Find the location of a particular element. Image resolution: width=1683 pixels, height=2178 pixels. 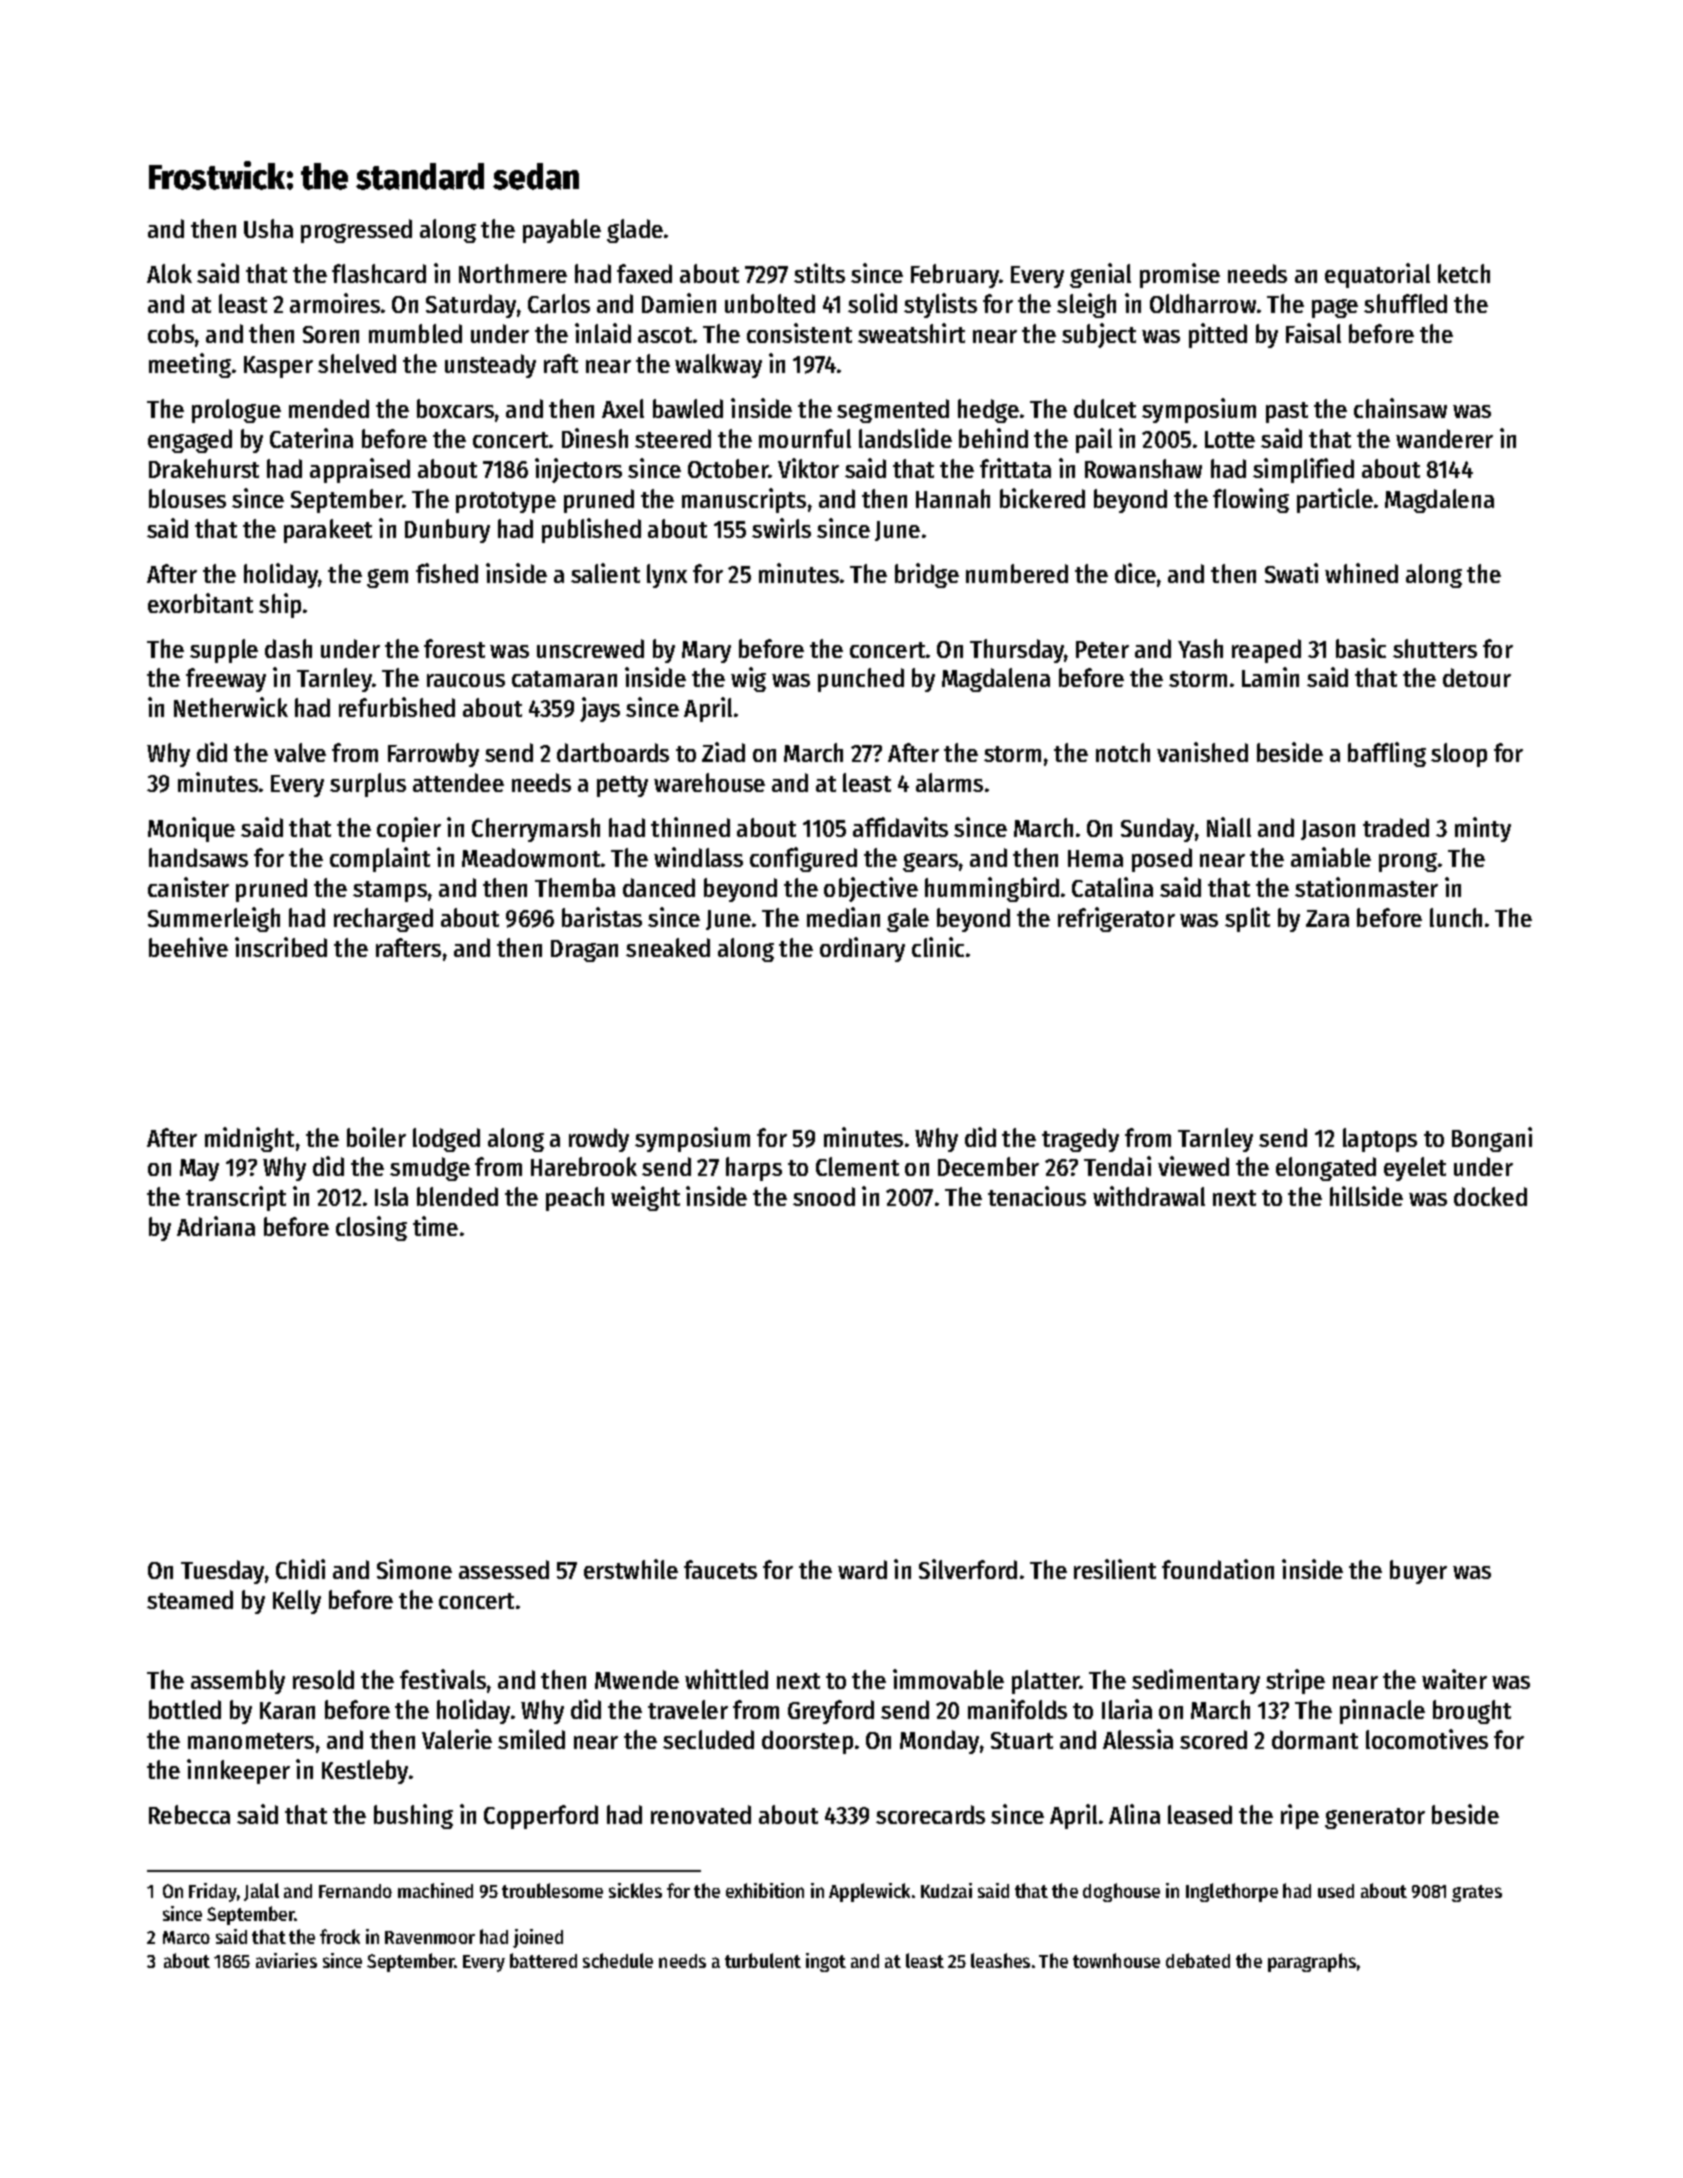

buyer is located at coordinates (1418, 1572).
